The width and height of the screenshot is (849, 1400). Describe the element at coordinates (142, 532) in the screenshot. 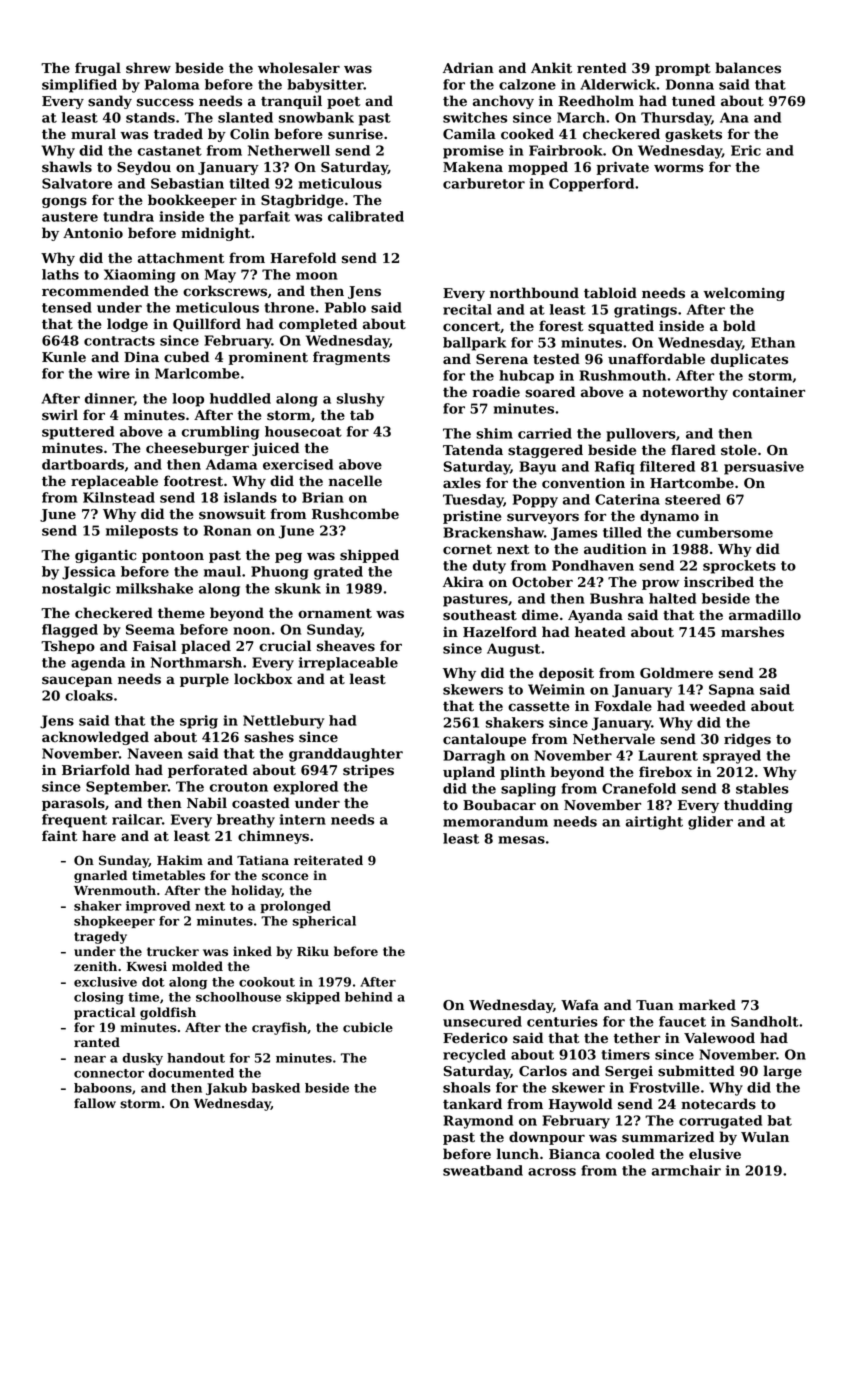

I see `mileposts` at that location.
